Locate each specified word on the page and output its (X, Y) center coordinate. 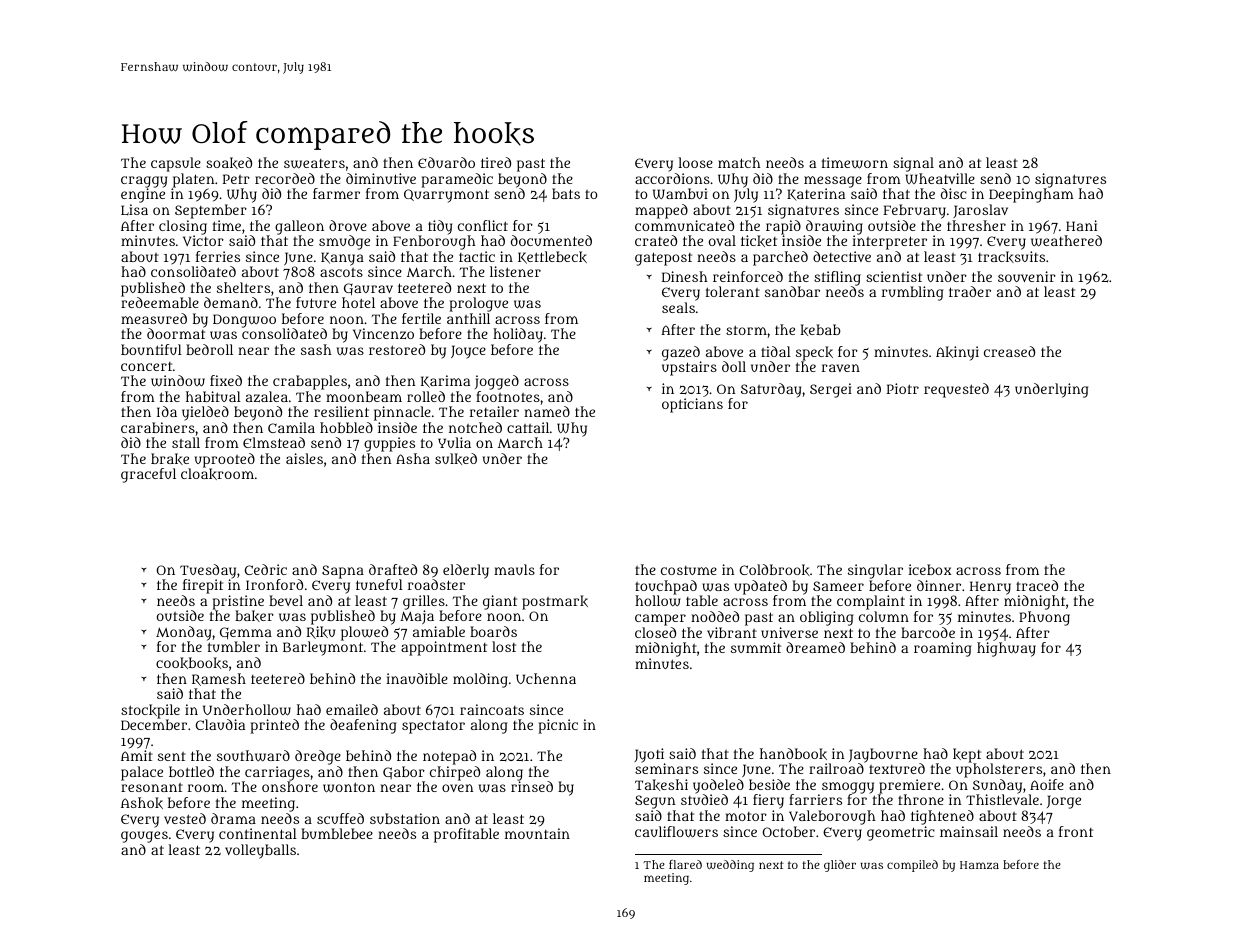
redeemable (160, 302)
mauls (514, 569)
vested (185, 818)
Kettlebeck (552, 257)
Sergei (831, 390)
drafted (393, 569)
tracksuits (1011, 257)
